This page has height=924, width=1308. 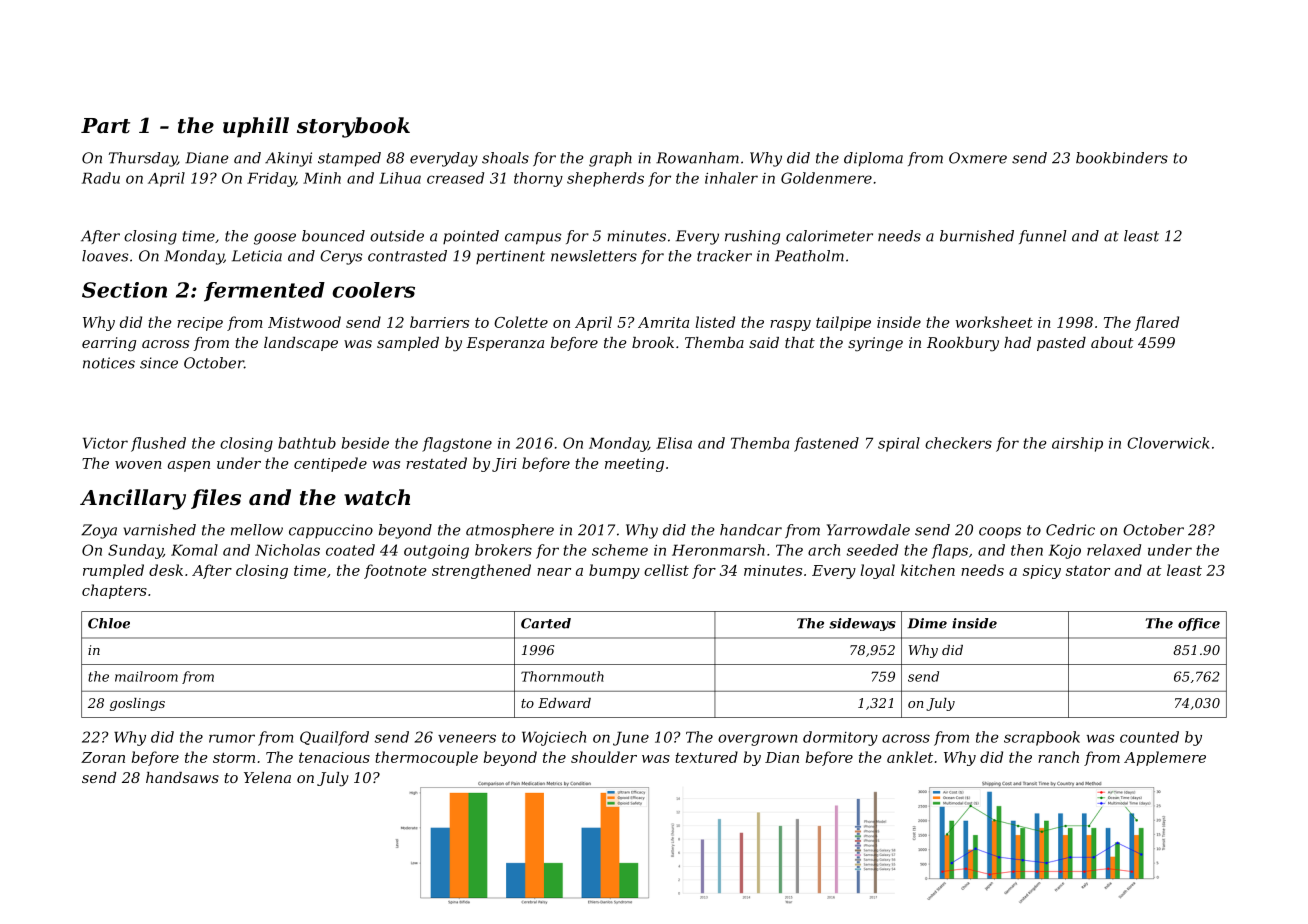 I want to click on Victor, so click(x=105, y=443).
